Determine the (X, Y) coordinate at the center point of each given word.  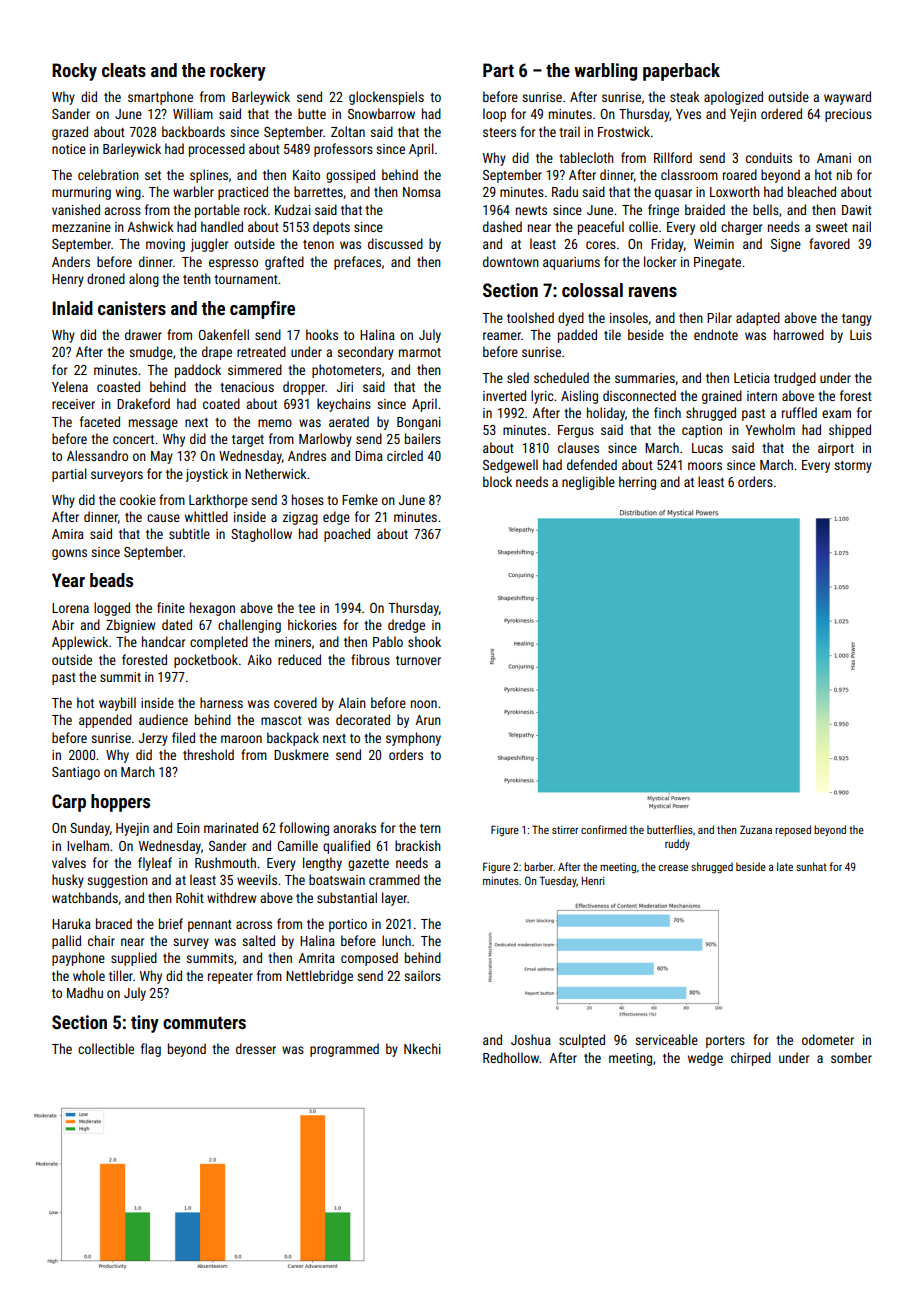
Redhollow (511, 1057)
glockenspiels (386, 98)
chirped (751, 1059)
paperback (681, 72)
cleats (124, 70)
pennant (210, 926)
